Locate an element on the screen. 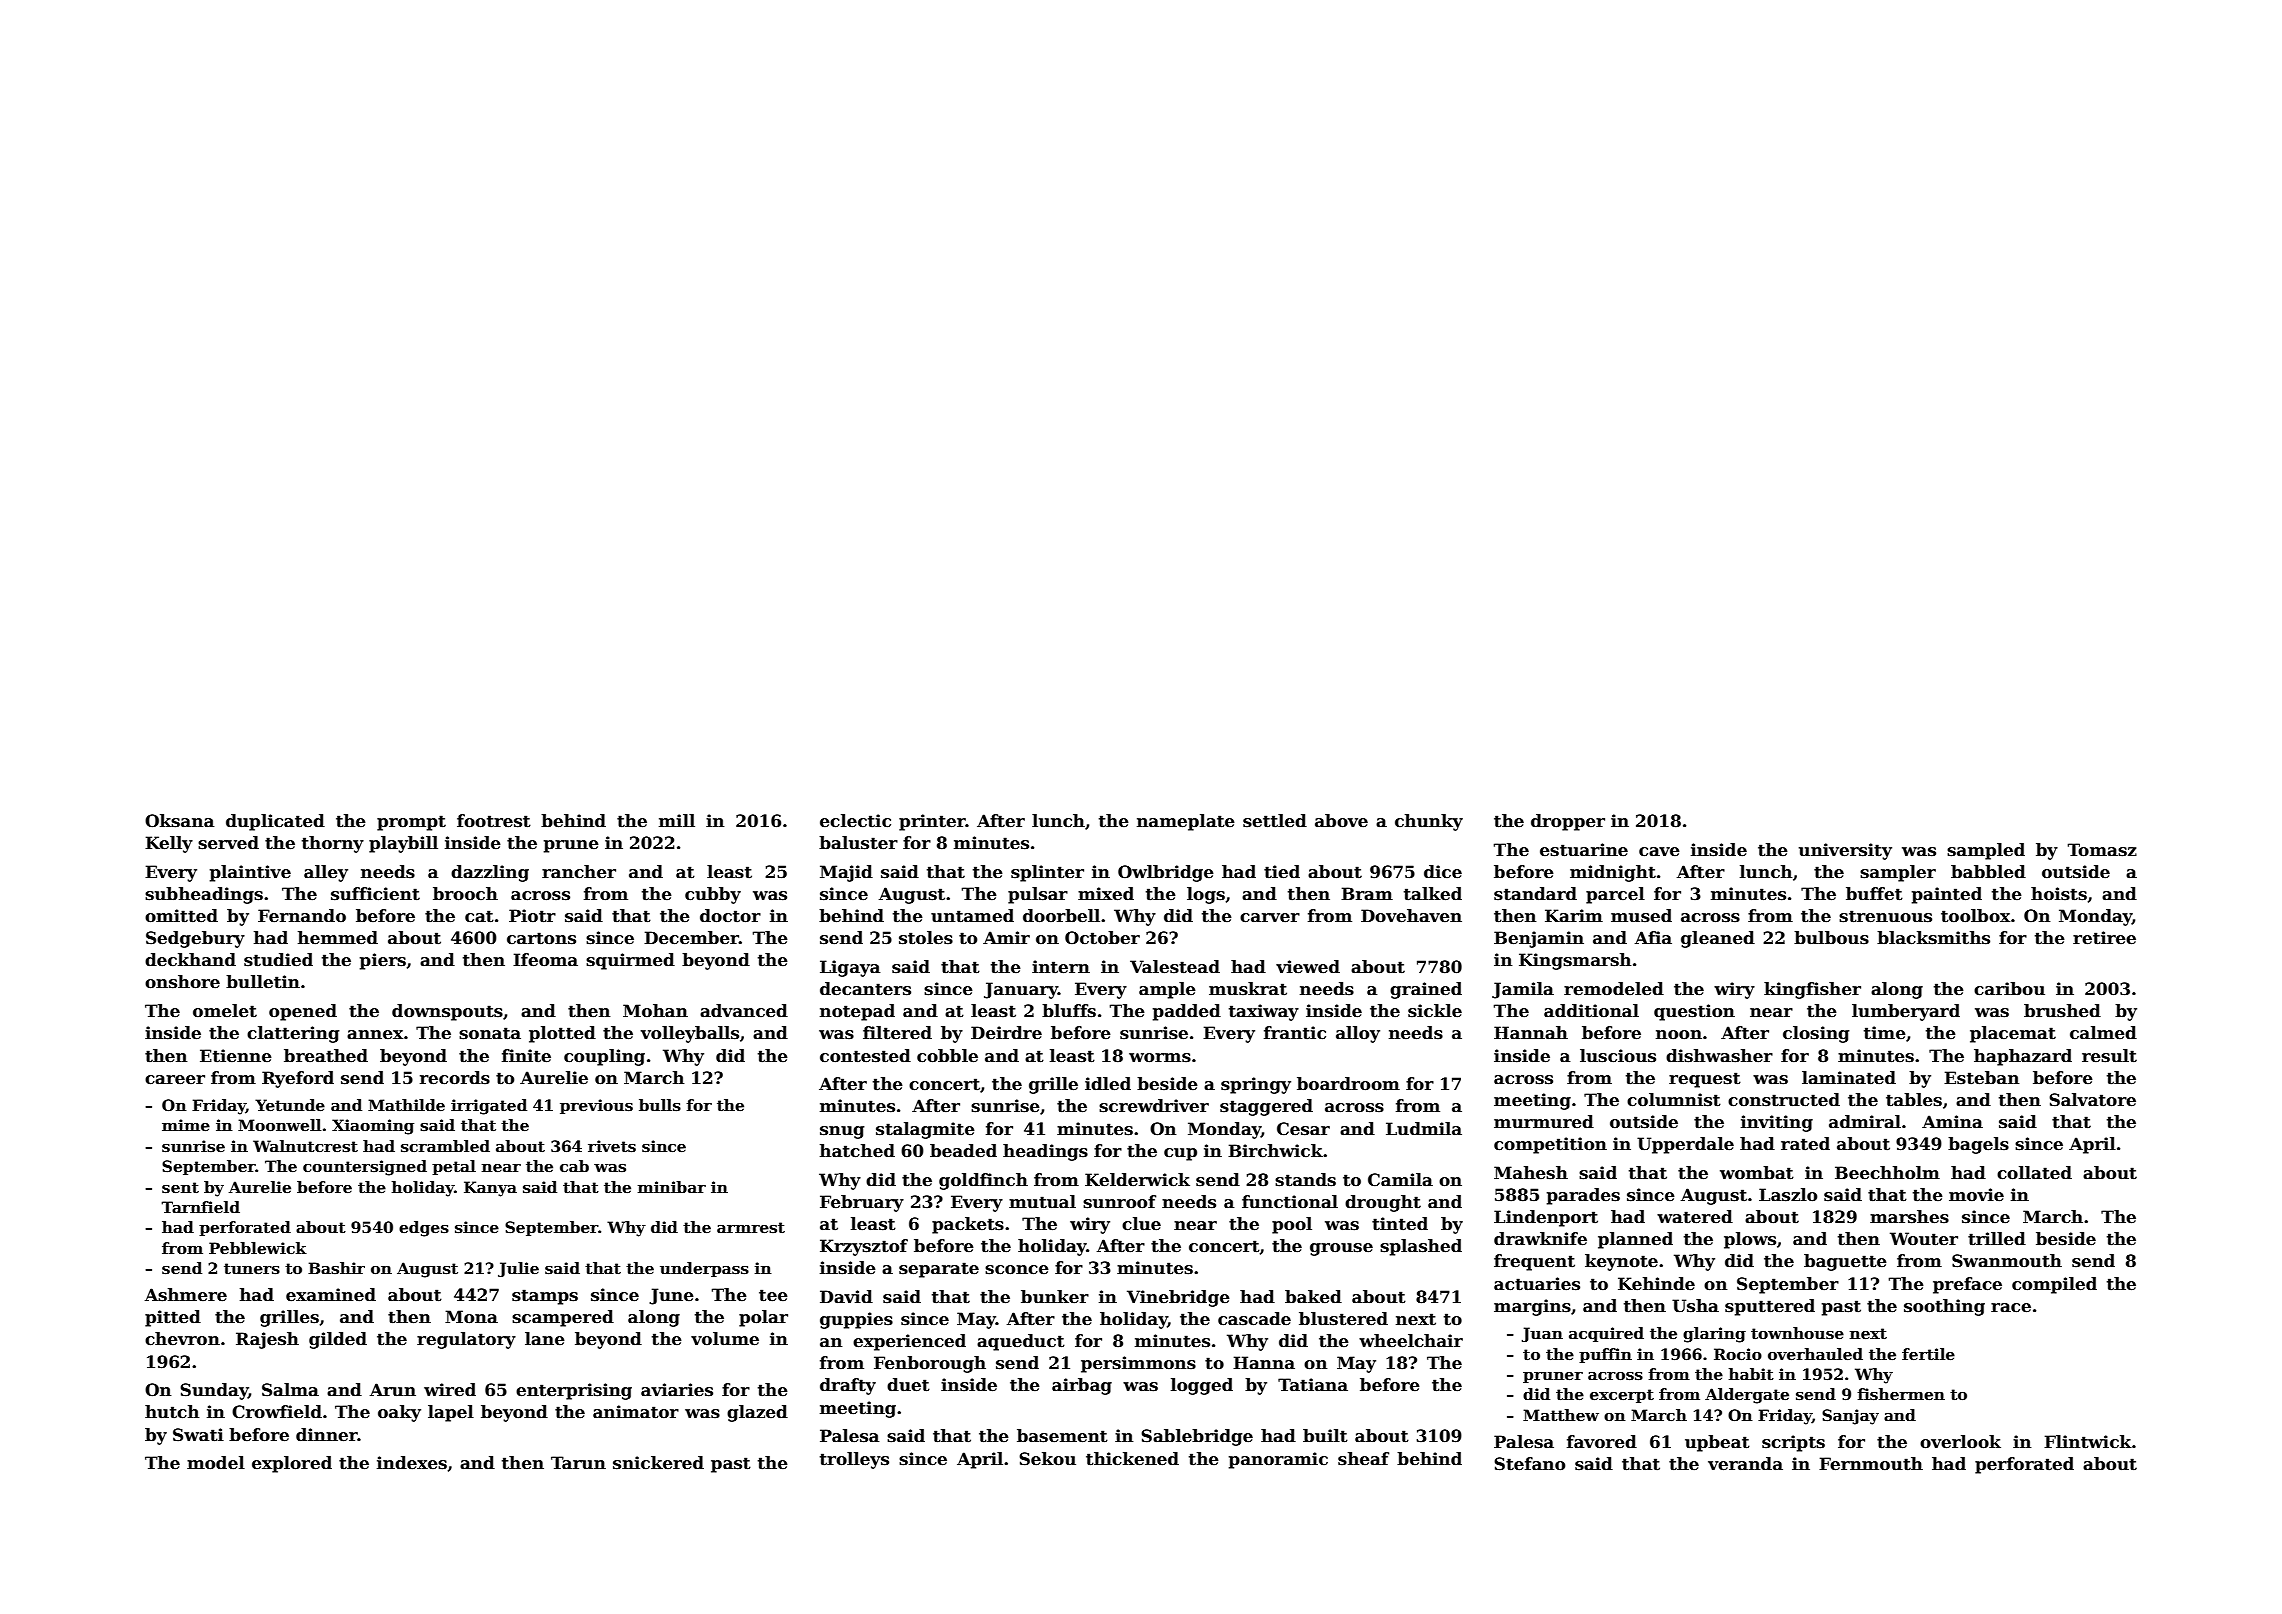  hutch is located at coordinates (172, 1412).
